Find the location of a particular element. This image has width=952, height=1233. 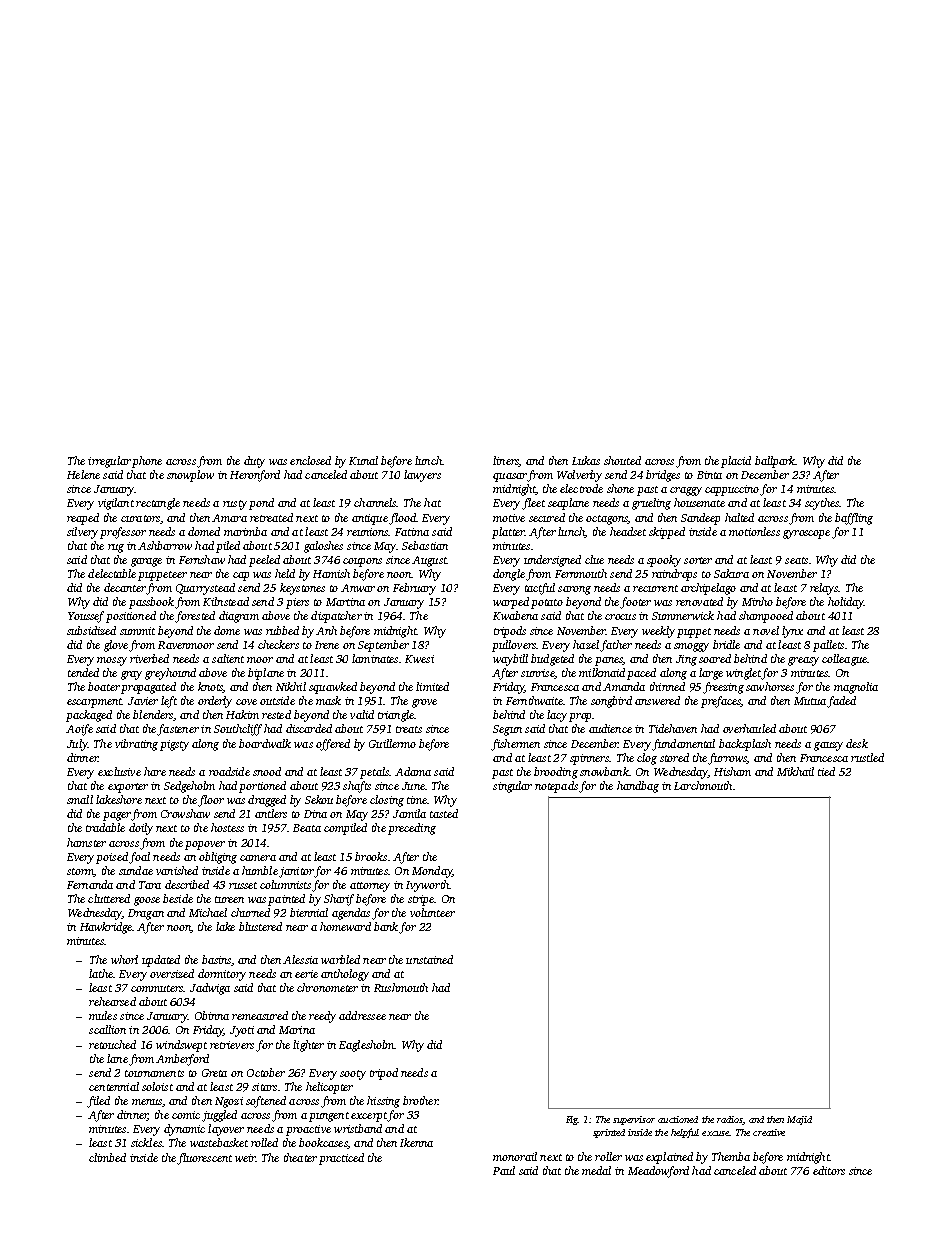

irregular is located at coordinates (109, 462).
